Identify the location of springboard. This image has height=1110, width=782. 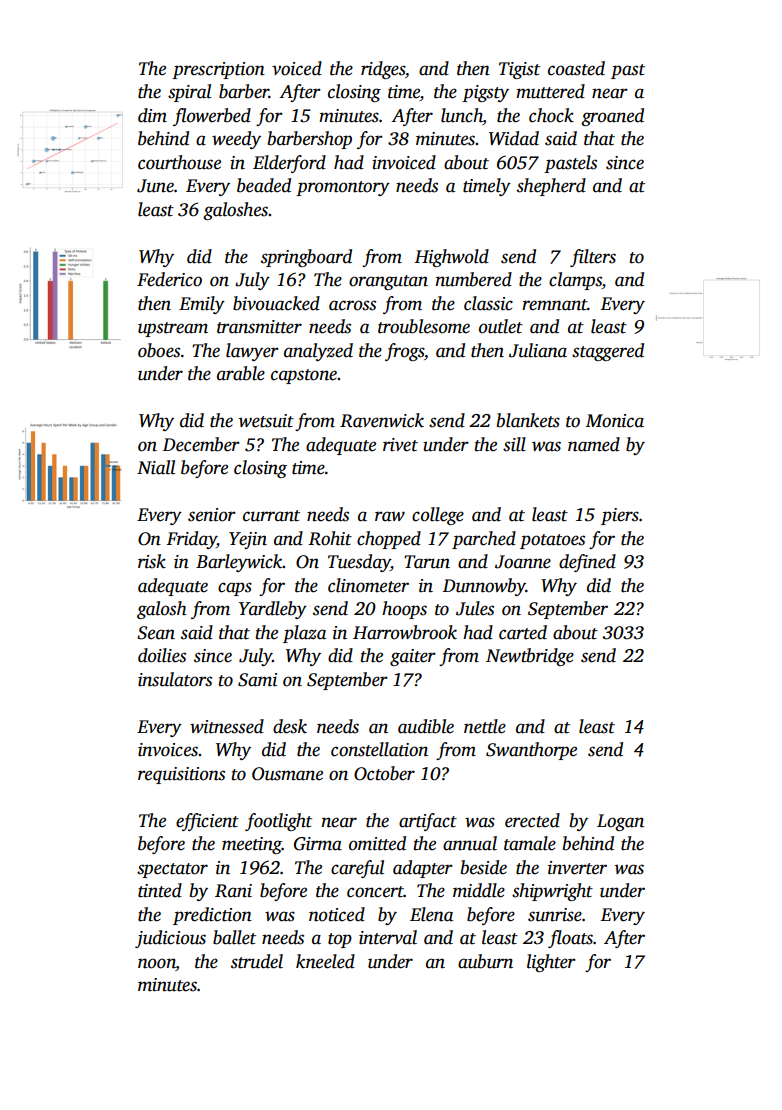
(306, 258).
